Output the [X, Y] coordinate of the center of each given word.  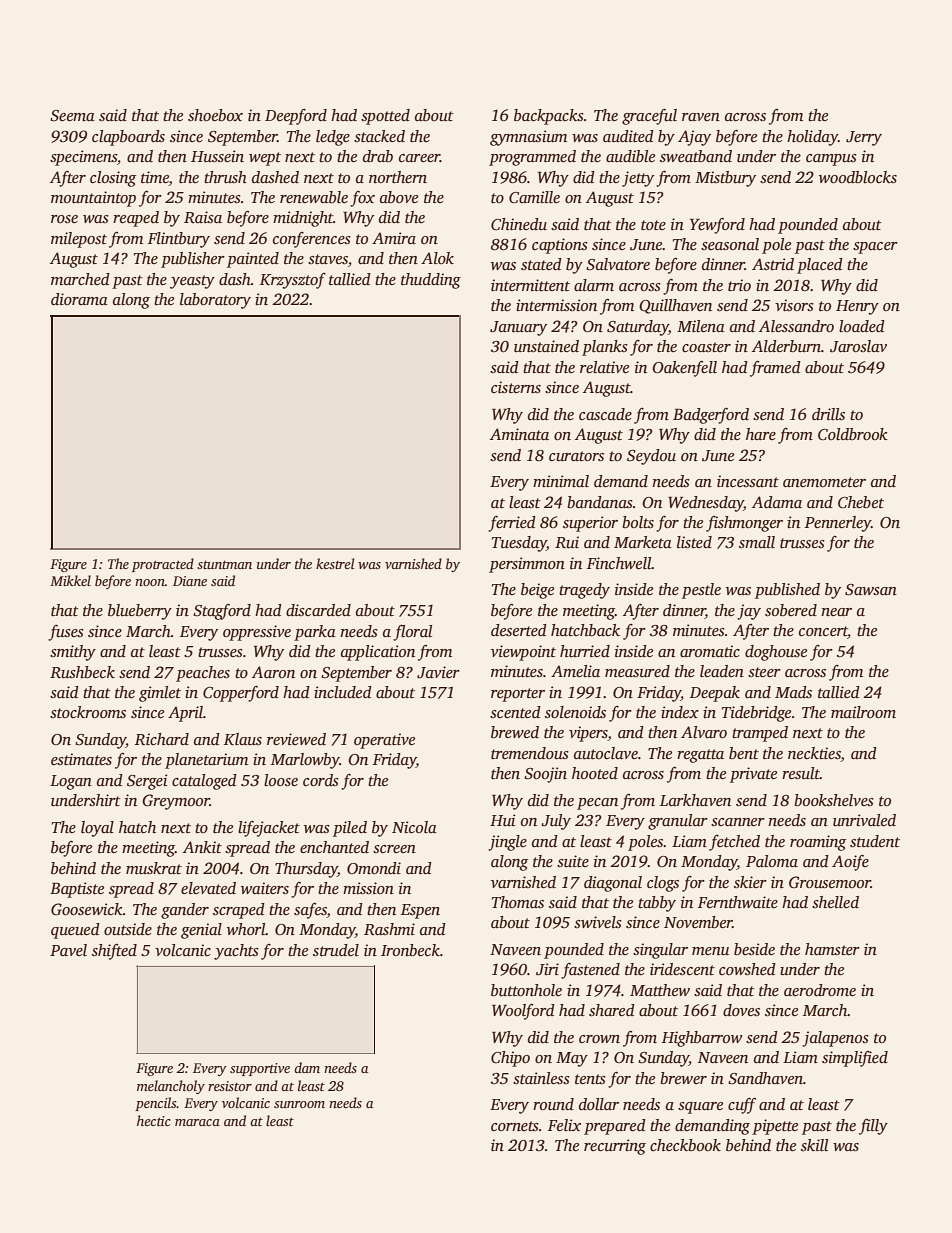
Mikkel [70, 580]
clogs [663, 884]
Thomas [518, 902]
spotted [385, 117]
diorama [79, 299]
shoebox [215, 115]
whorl [246, 929]
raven [701, 117]
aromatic [710, 651]
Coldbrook [853, 434]
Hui [503, 820]
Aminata [519, 434]
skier [750, 882]
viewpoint [523, 653]
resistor [230, 1086]
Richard [162, 739]
